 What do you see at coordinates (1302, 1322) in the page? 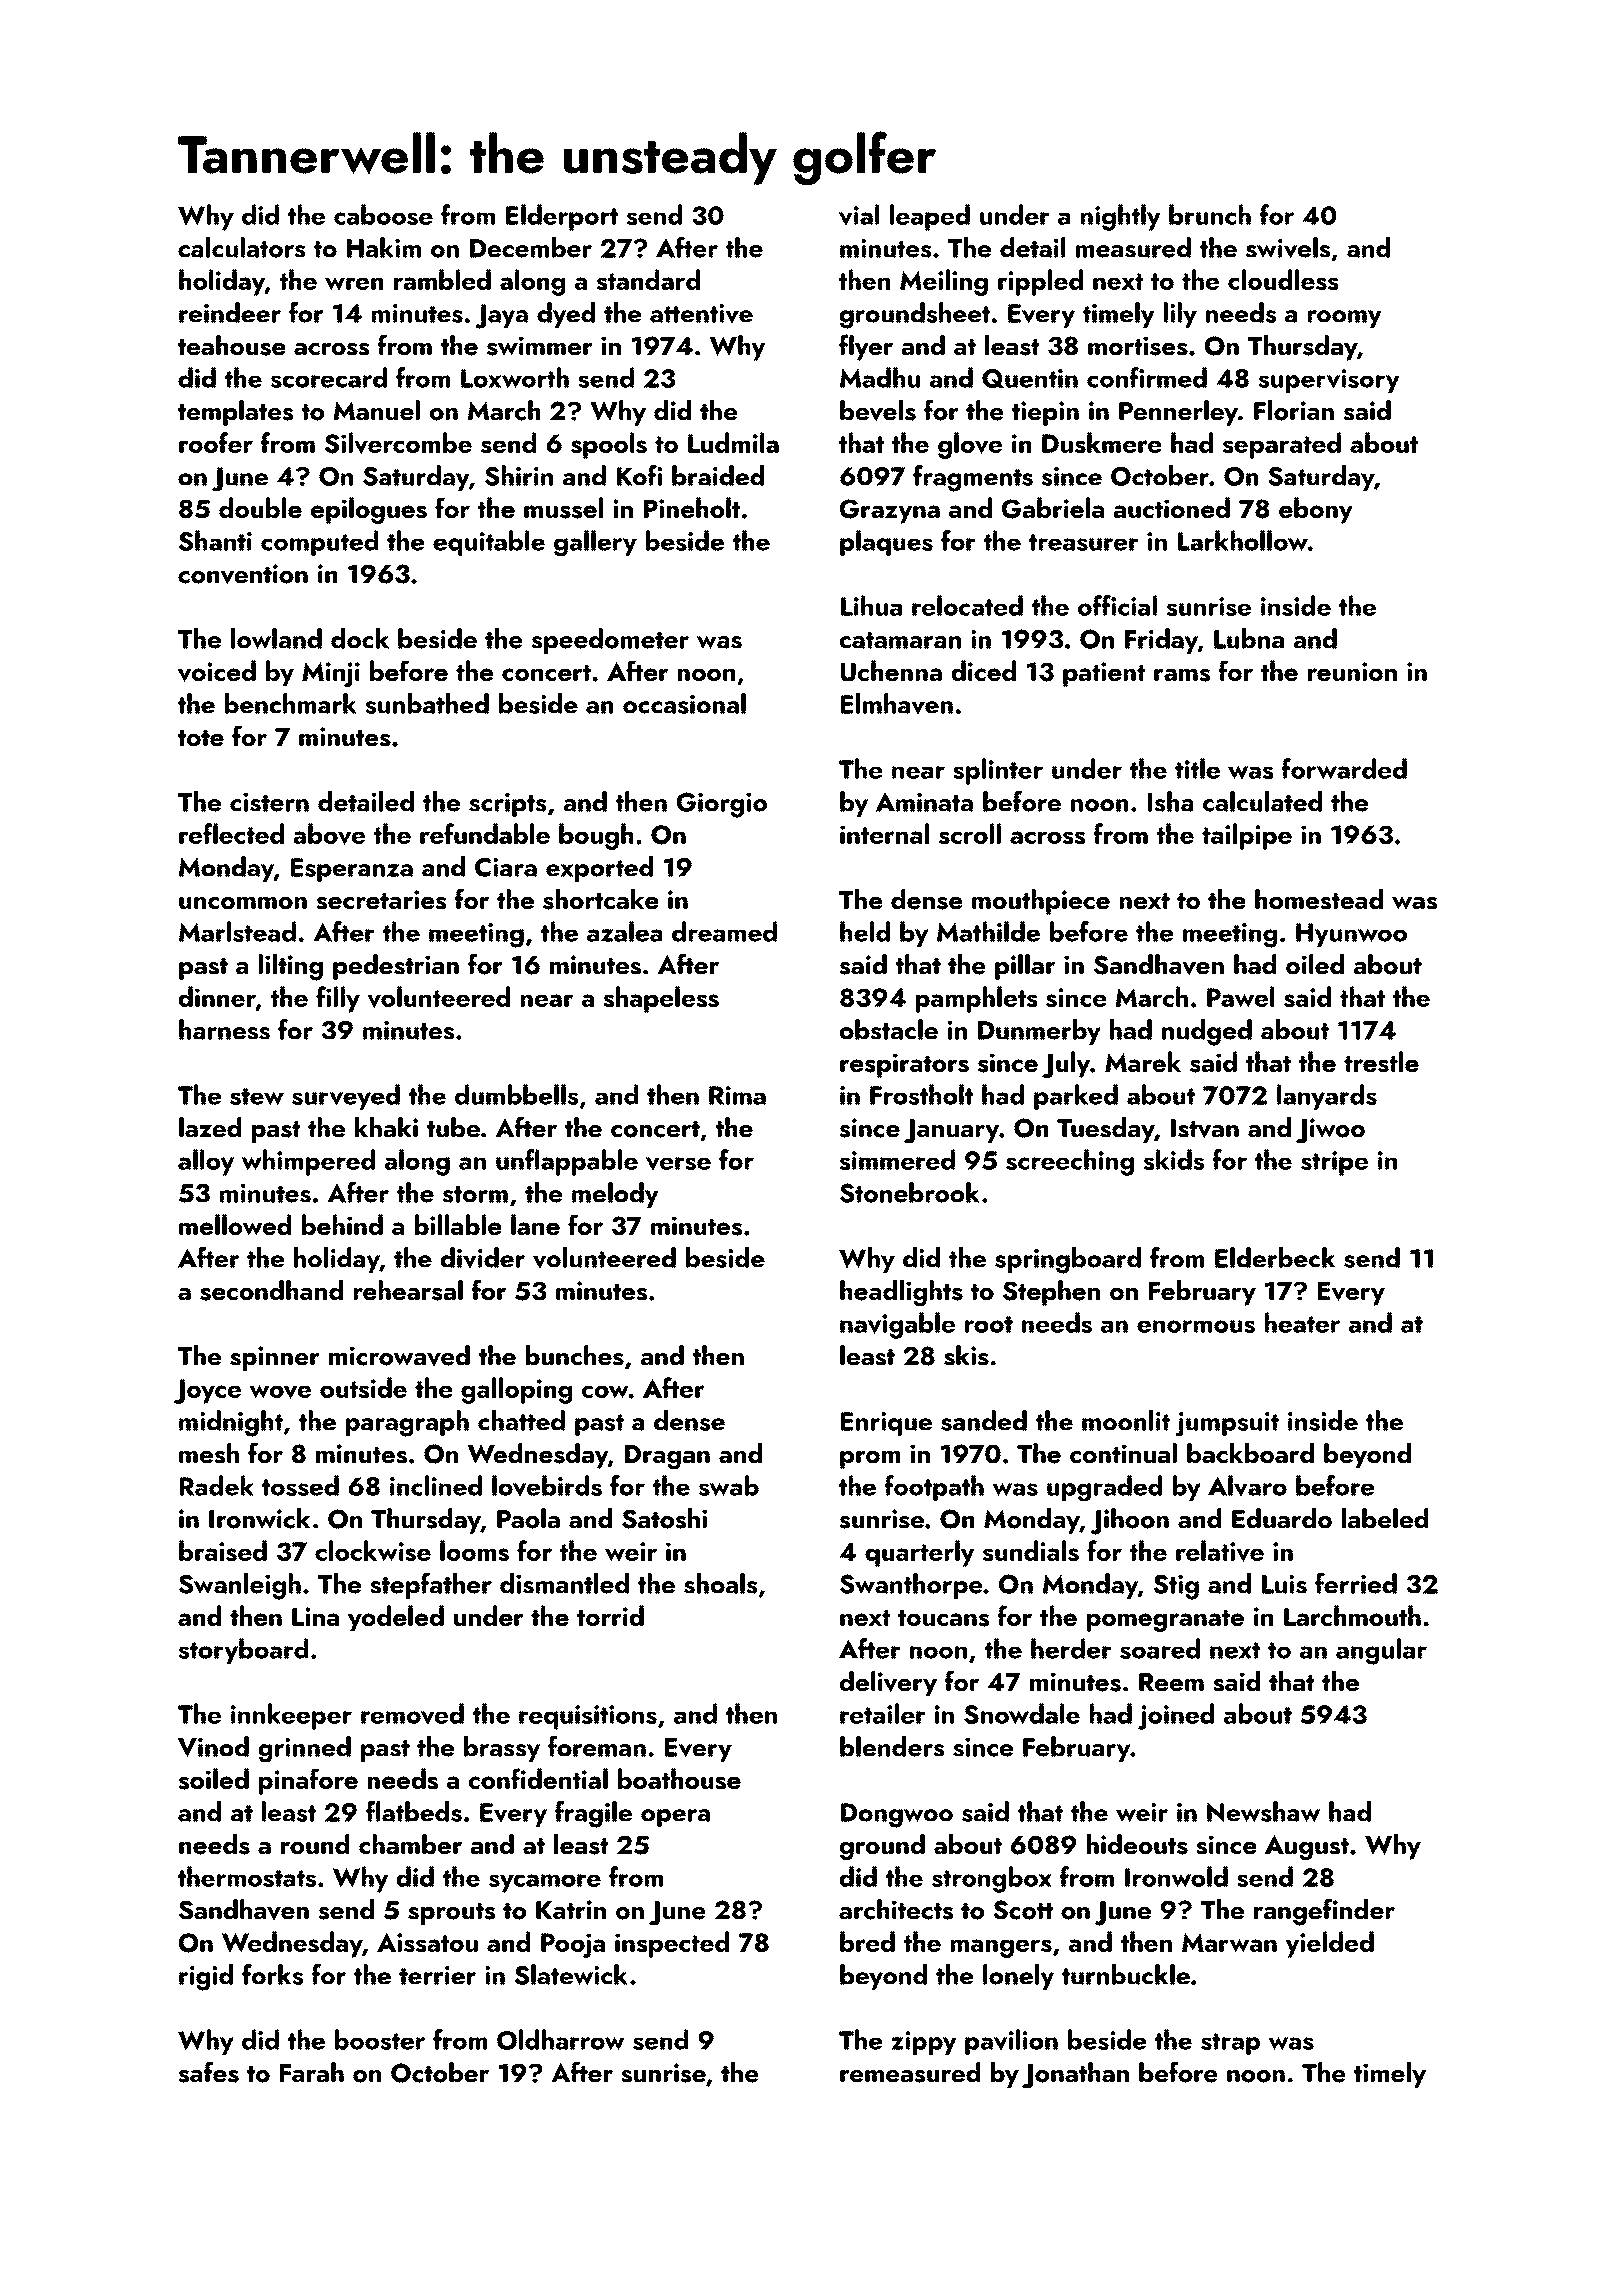
I see `heater` at bounding box center [1302, 1322].
